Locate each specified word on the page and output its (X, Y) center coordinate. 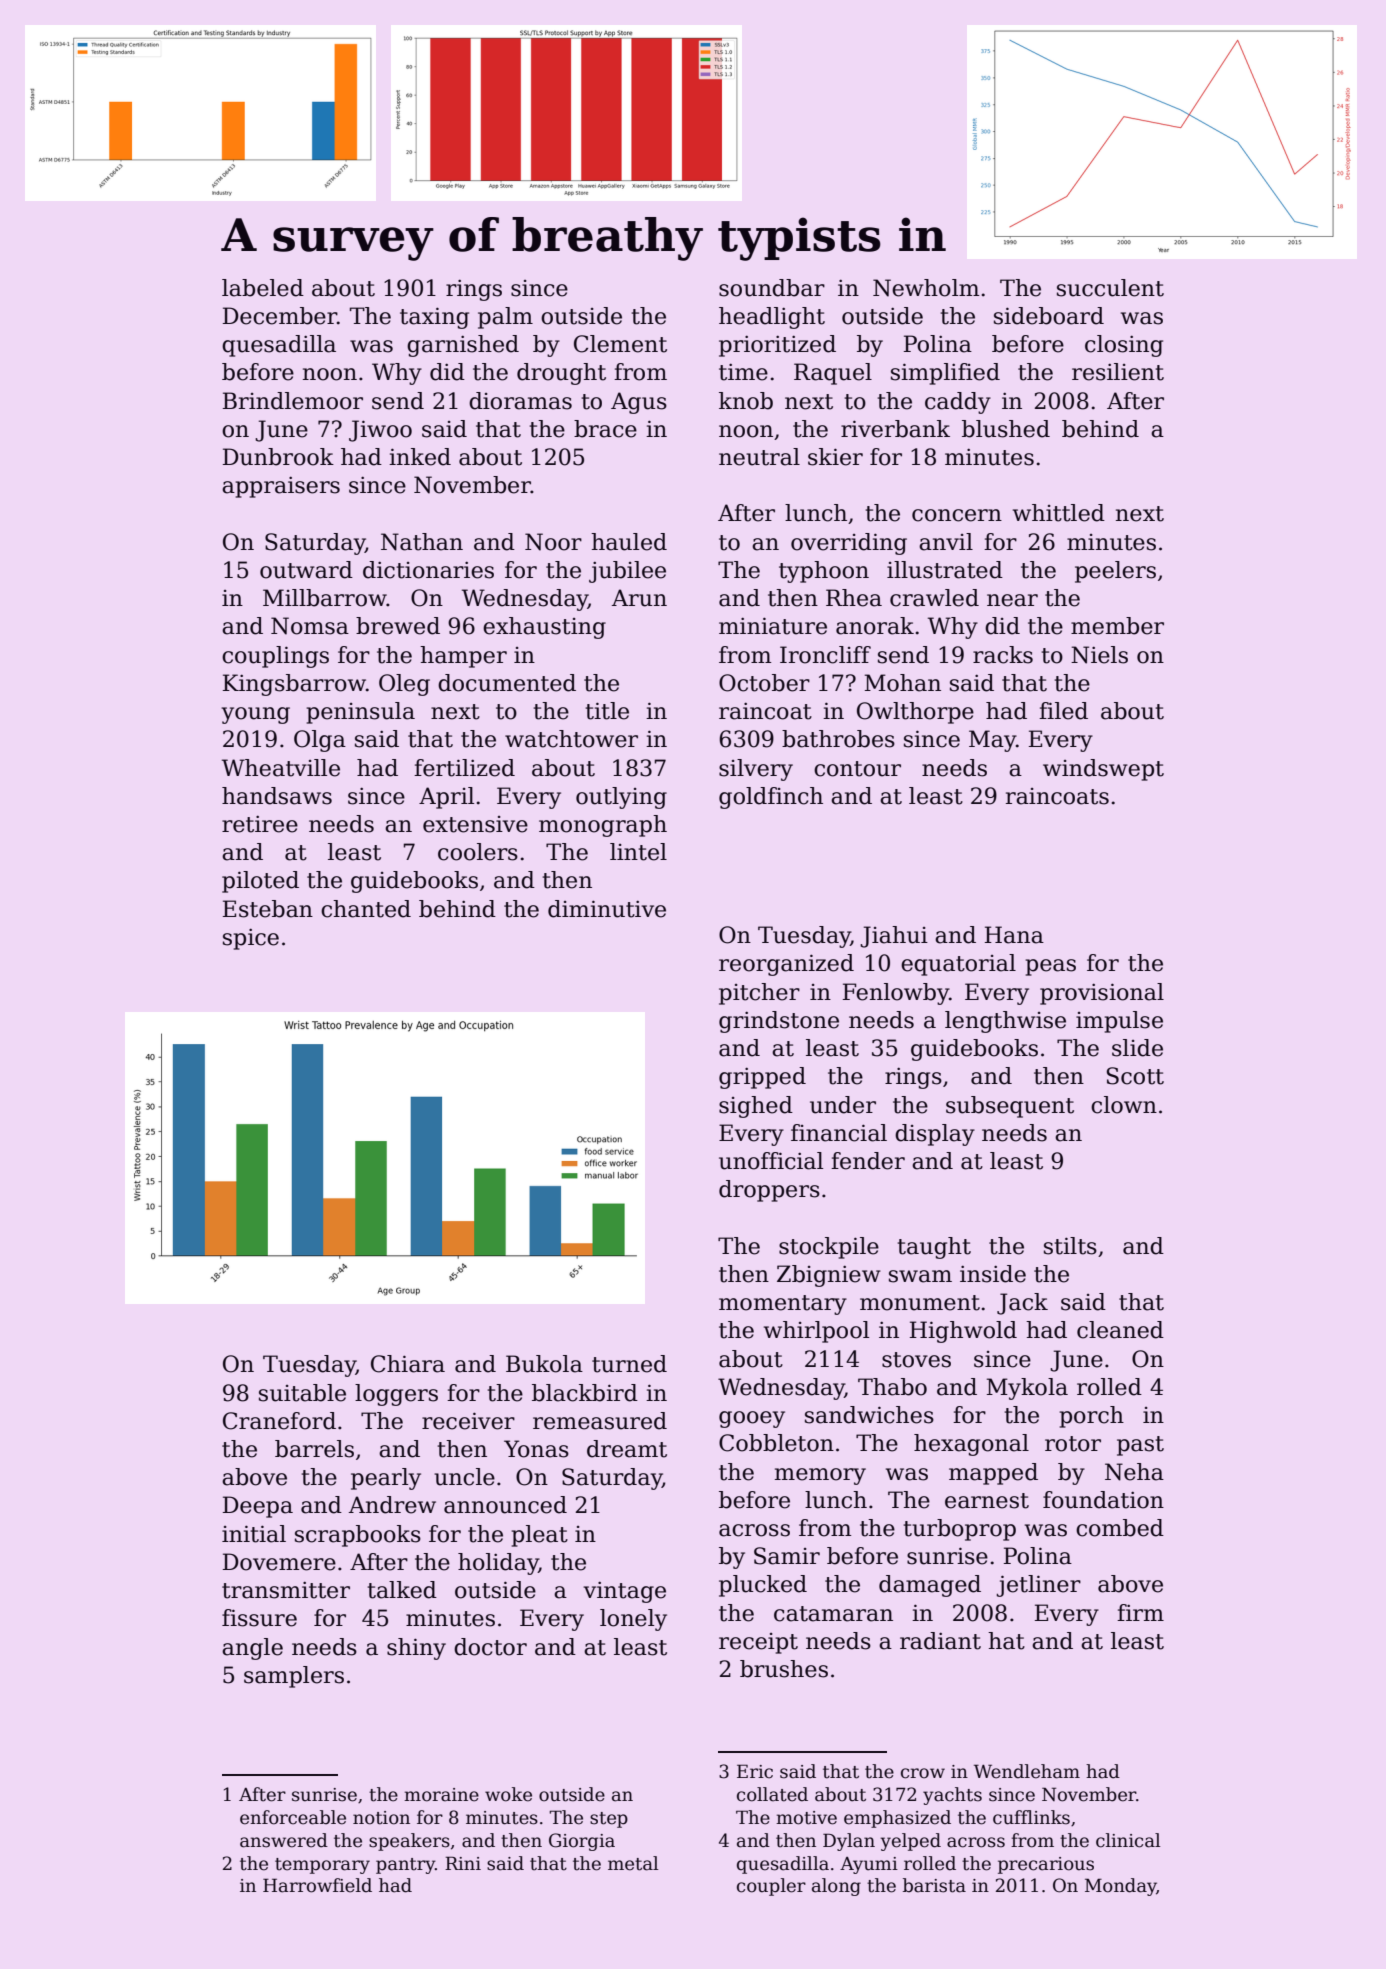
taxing (434, 318)
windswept (1103, 770)
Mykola (1027, 1389)
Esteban (268, 909)
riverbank (895, 429)
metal (633, 1863)
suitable (302, 1393)
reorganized (786, 965)
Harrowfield (317, 1885)
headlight (772, 318)
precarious (1046, 1865)
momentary (783, 1305)
